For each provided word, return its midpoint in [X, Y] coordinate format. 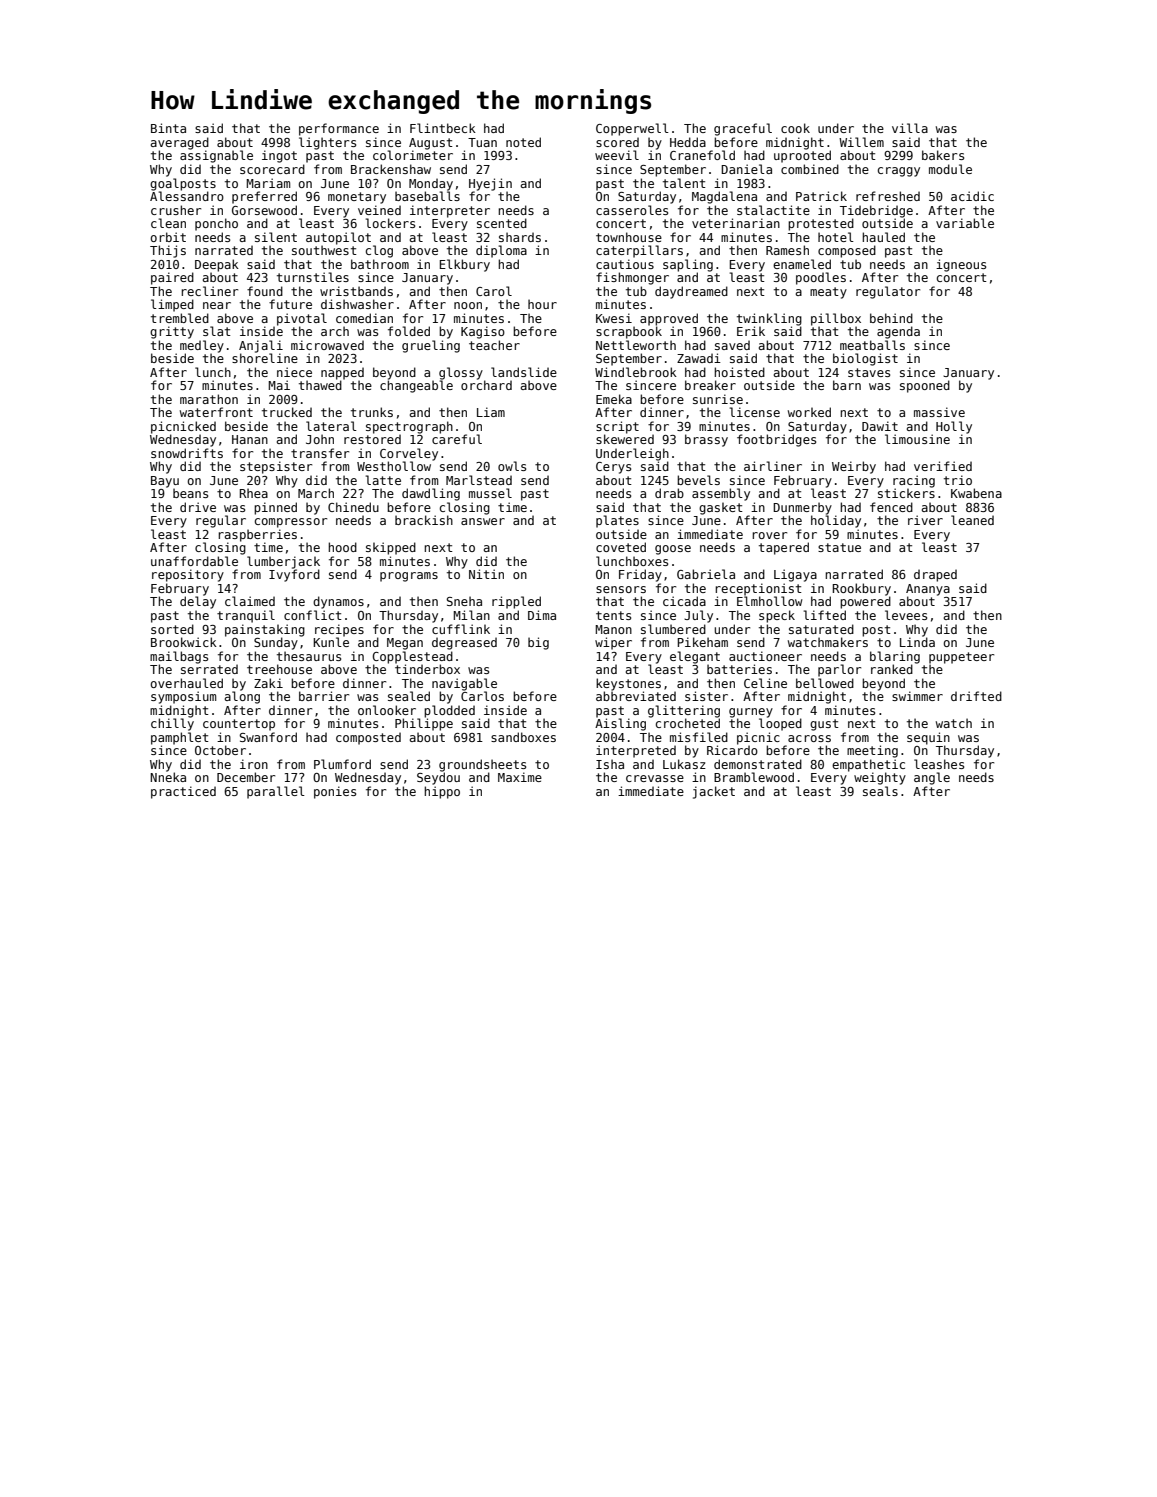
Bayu [165, 482]
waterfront [216, 412]
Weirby [854, 467]
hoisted [739, 372]
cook [795, 128]
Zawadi [699, 358]
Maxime [520, 777]
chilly [172, 724]
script [617, 427]
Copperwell [632, 129]
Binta [168, 128]
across [809, 738]
